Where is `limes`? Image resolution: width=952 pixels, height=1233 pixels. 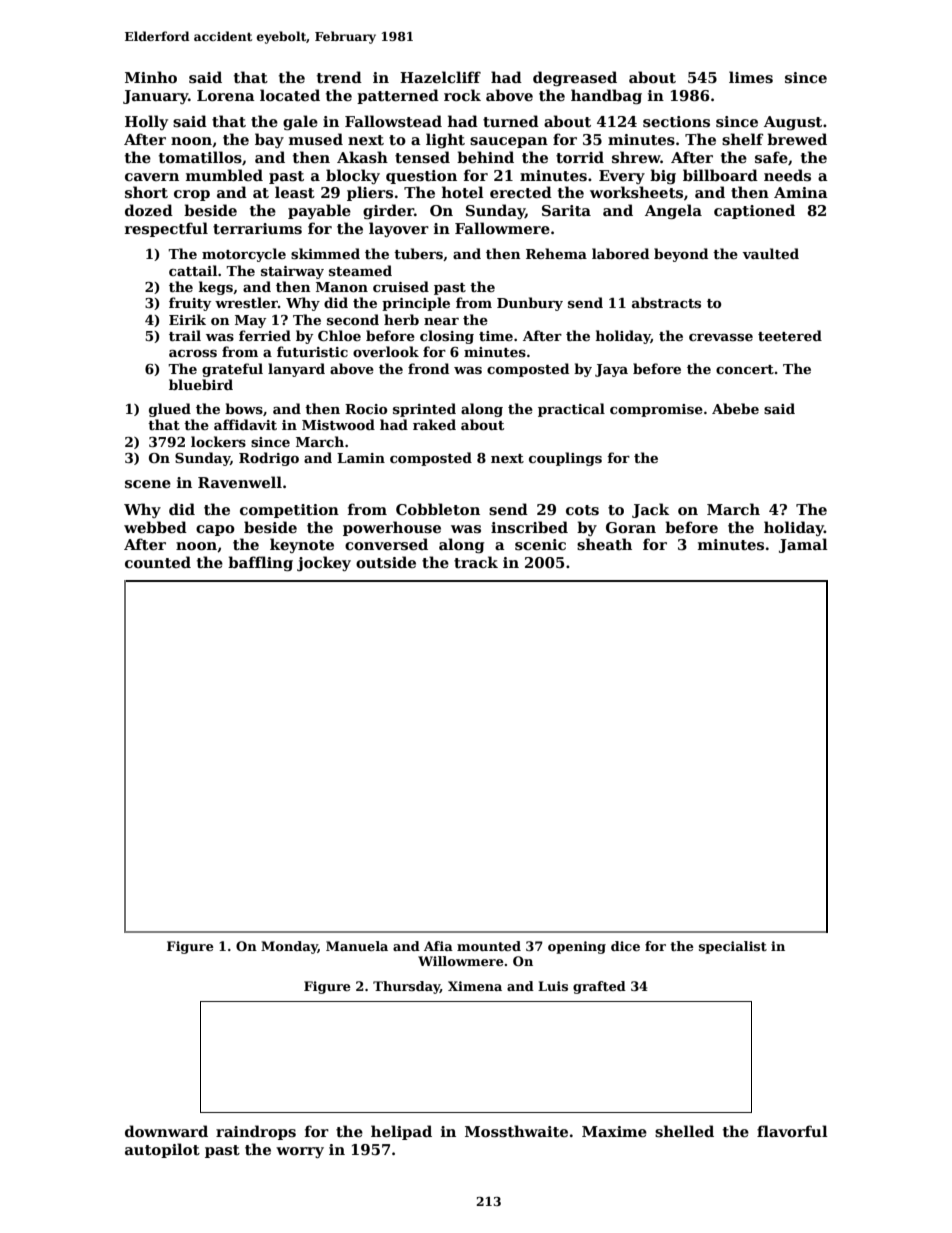
limes is located at coordinates (751, 77).
